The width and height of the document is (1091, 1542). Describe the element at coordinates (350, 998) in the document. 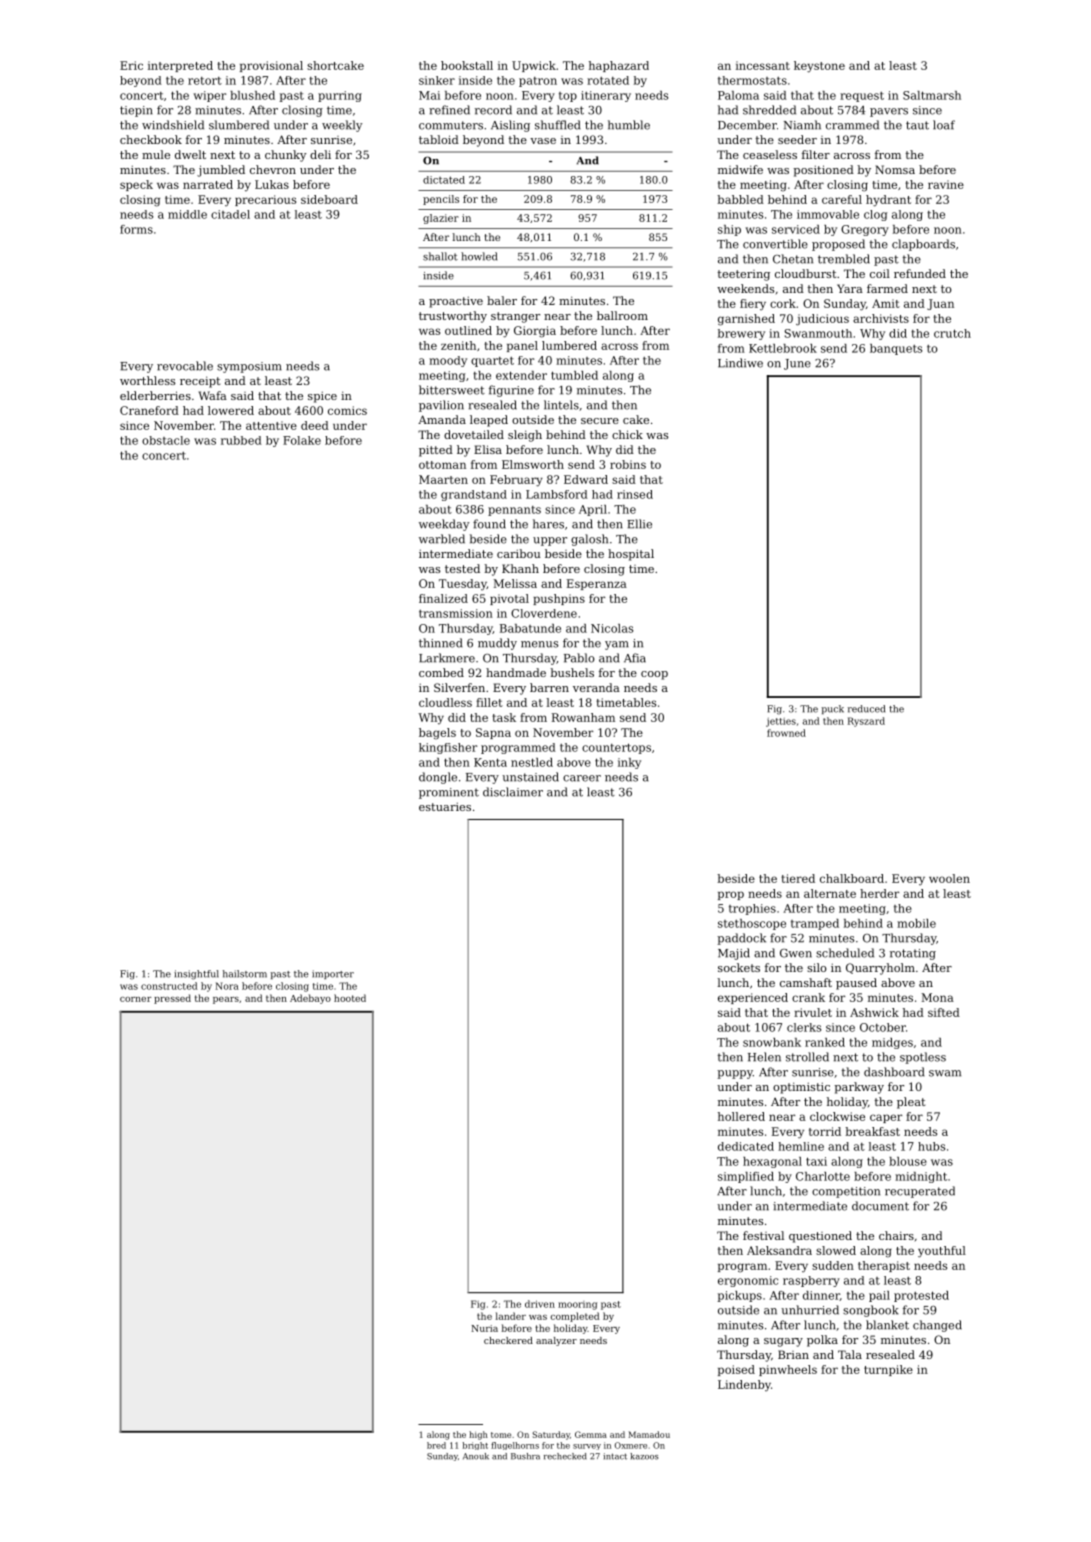

I see `hooted` at that location.
